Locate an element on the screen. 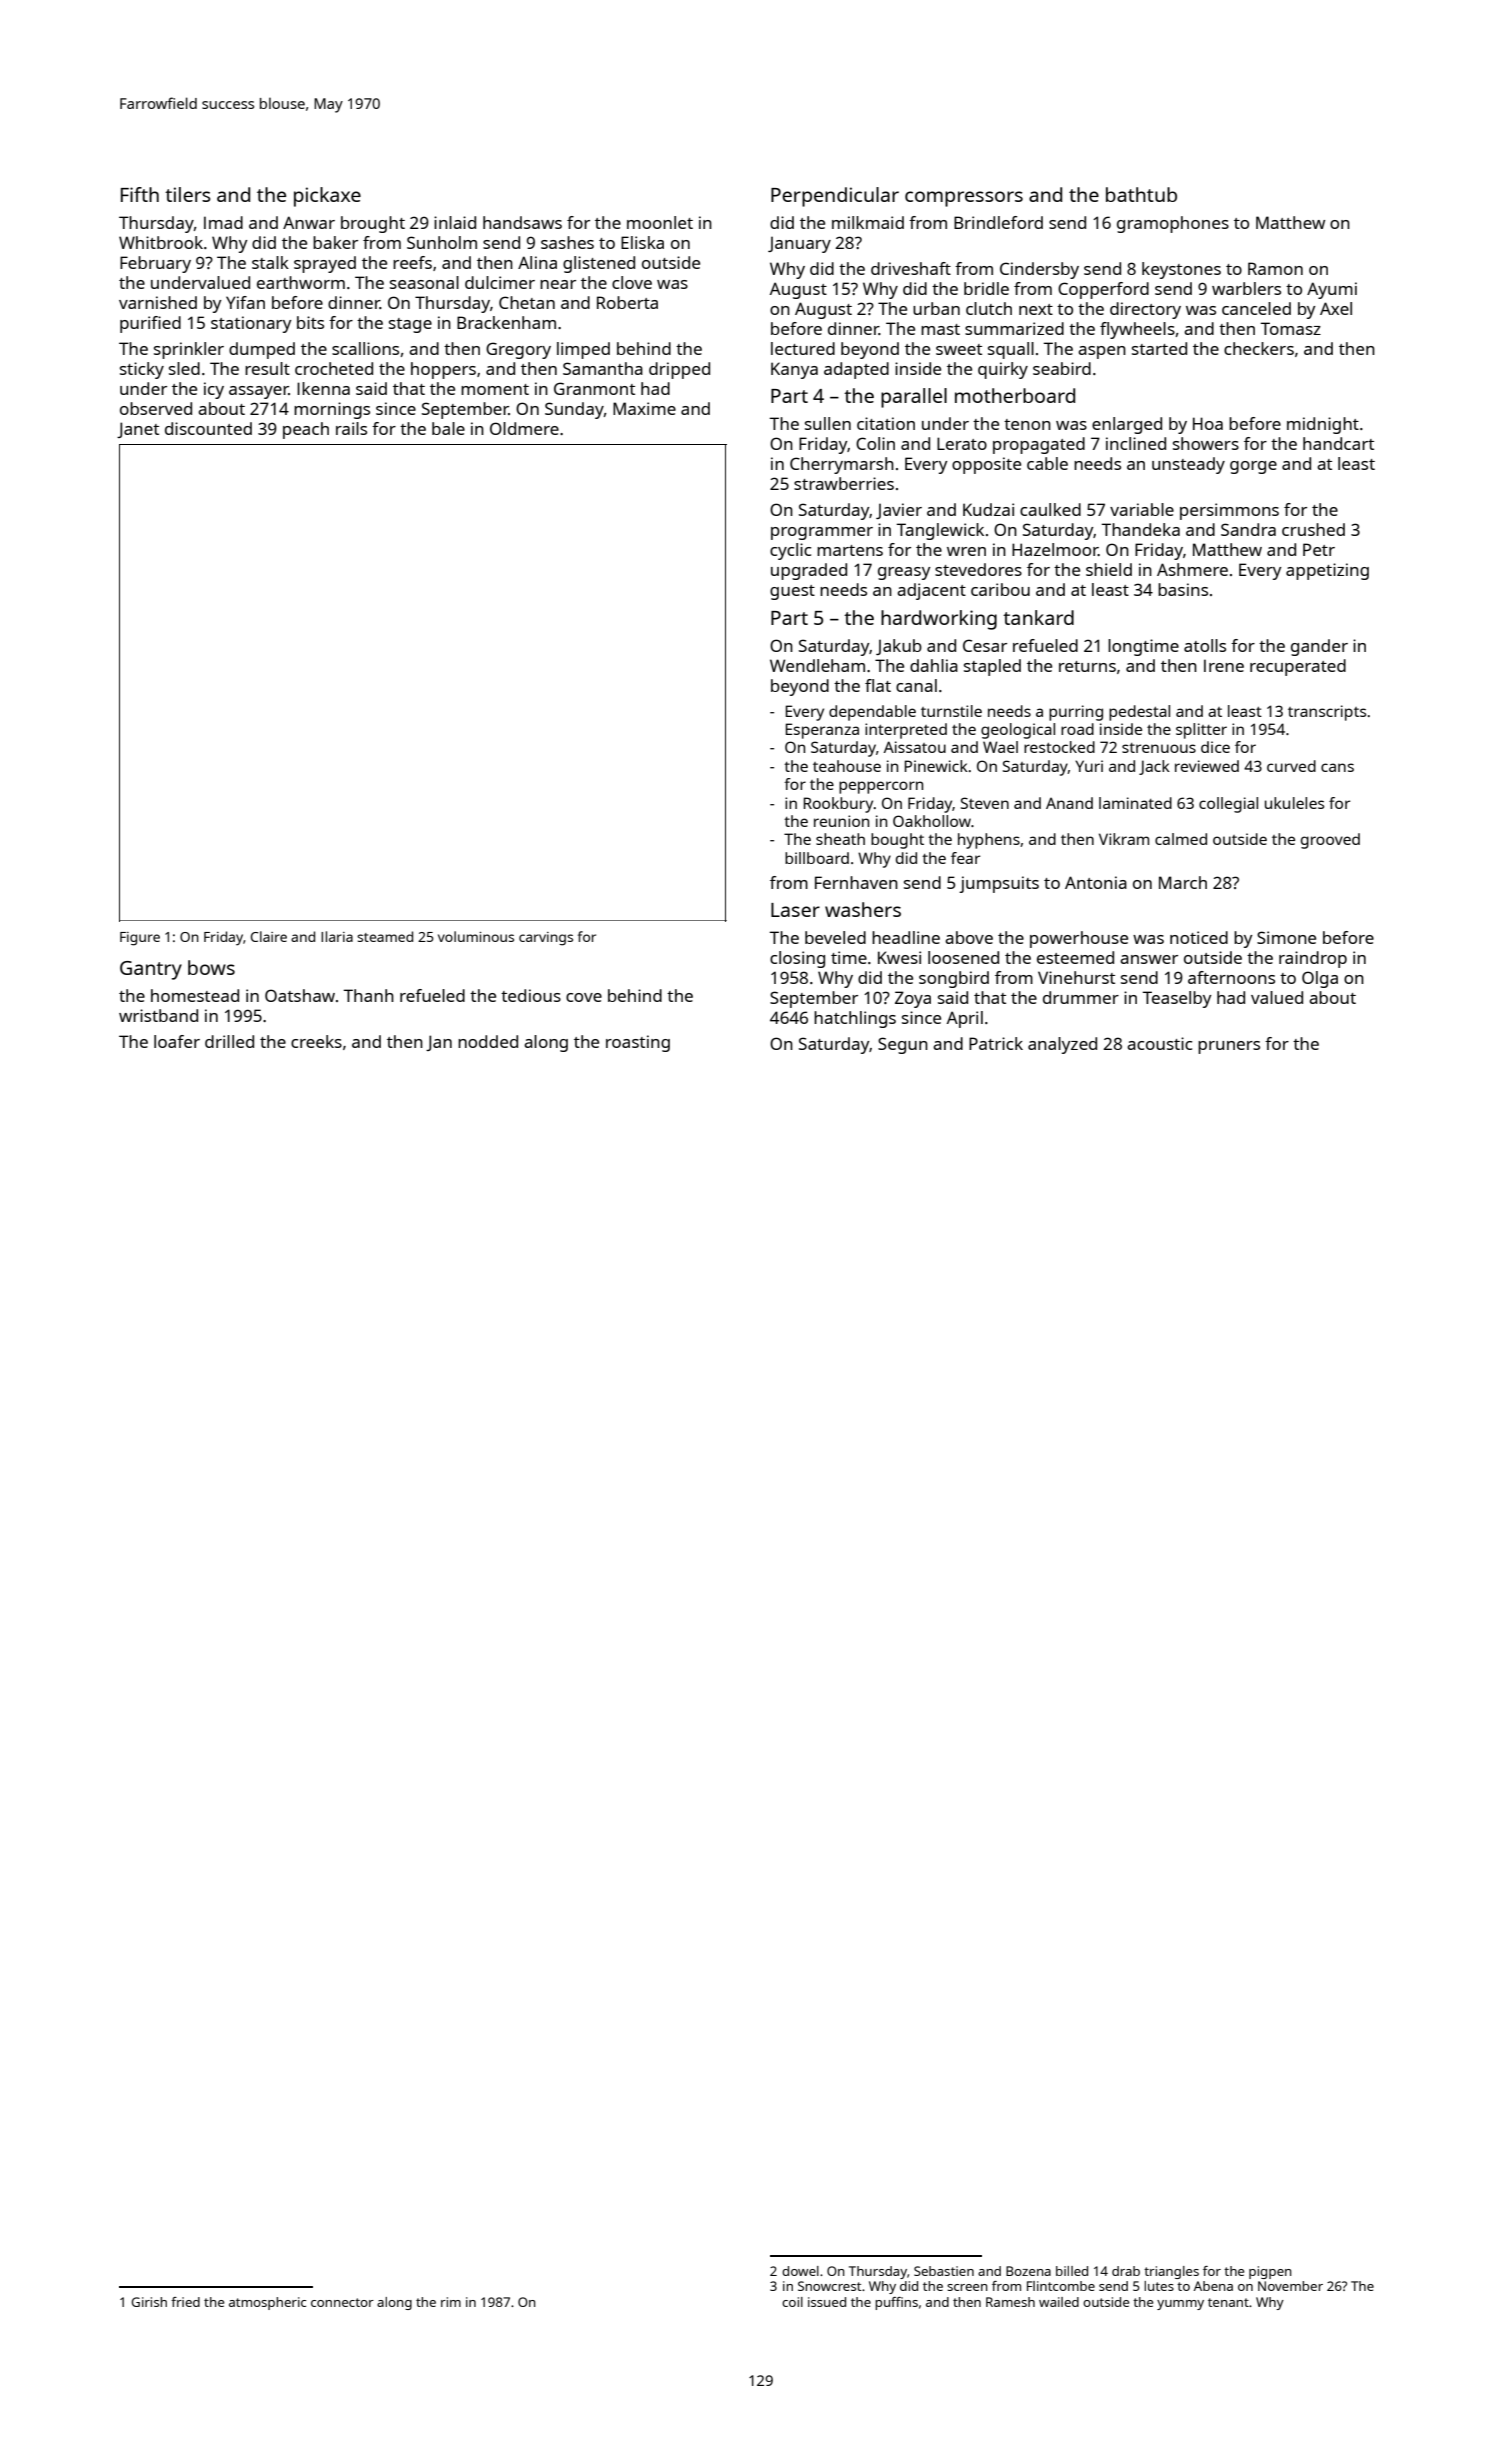 The width and height of the screenshot is (1496, 2464). rim is located at coordinates (451, 2302).
